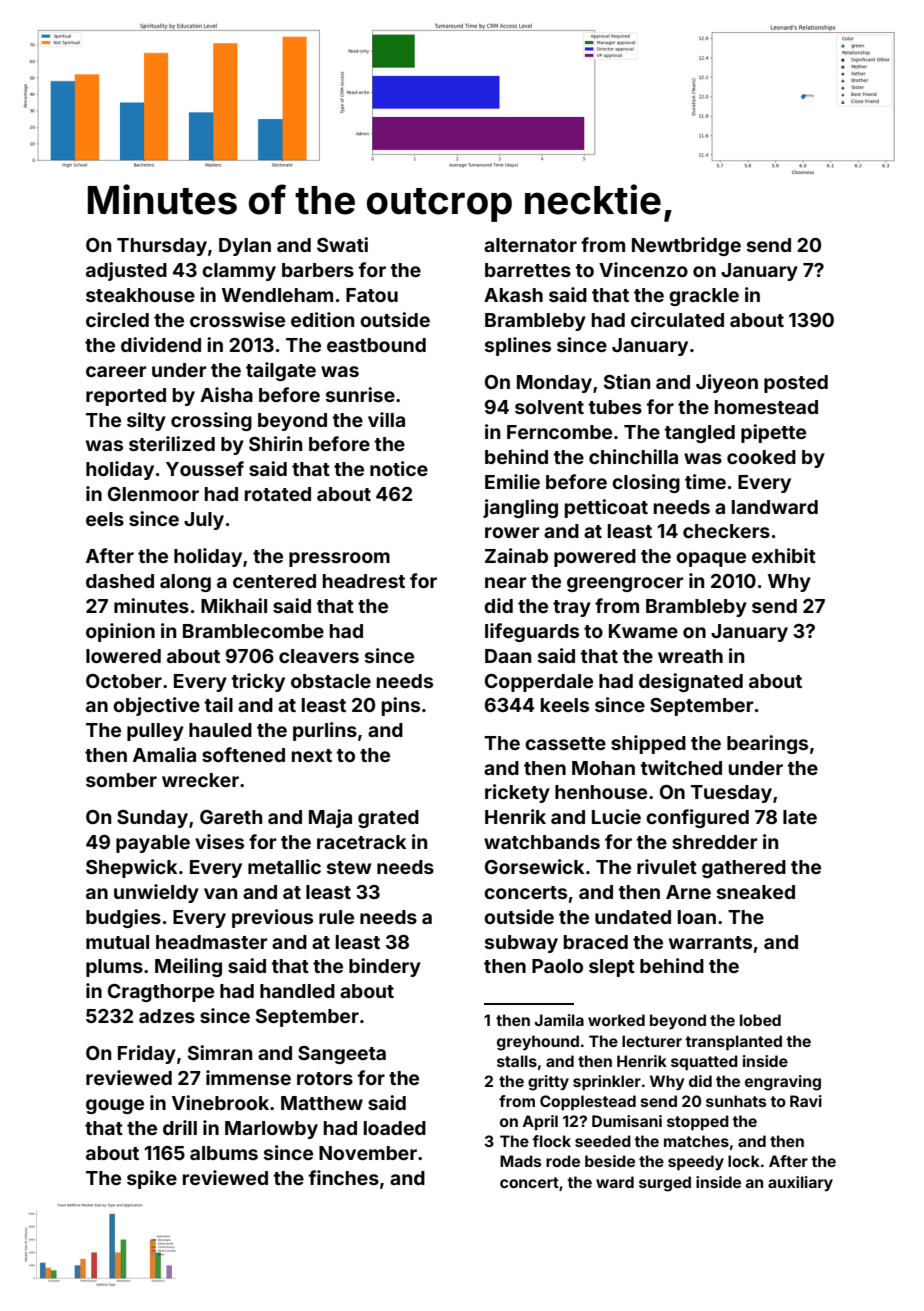  Describe the element at coordinates (727, 383) in the screenshot. I see `Jiyeon` at that location.
